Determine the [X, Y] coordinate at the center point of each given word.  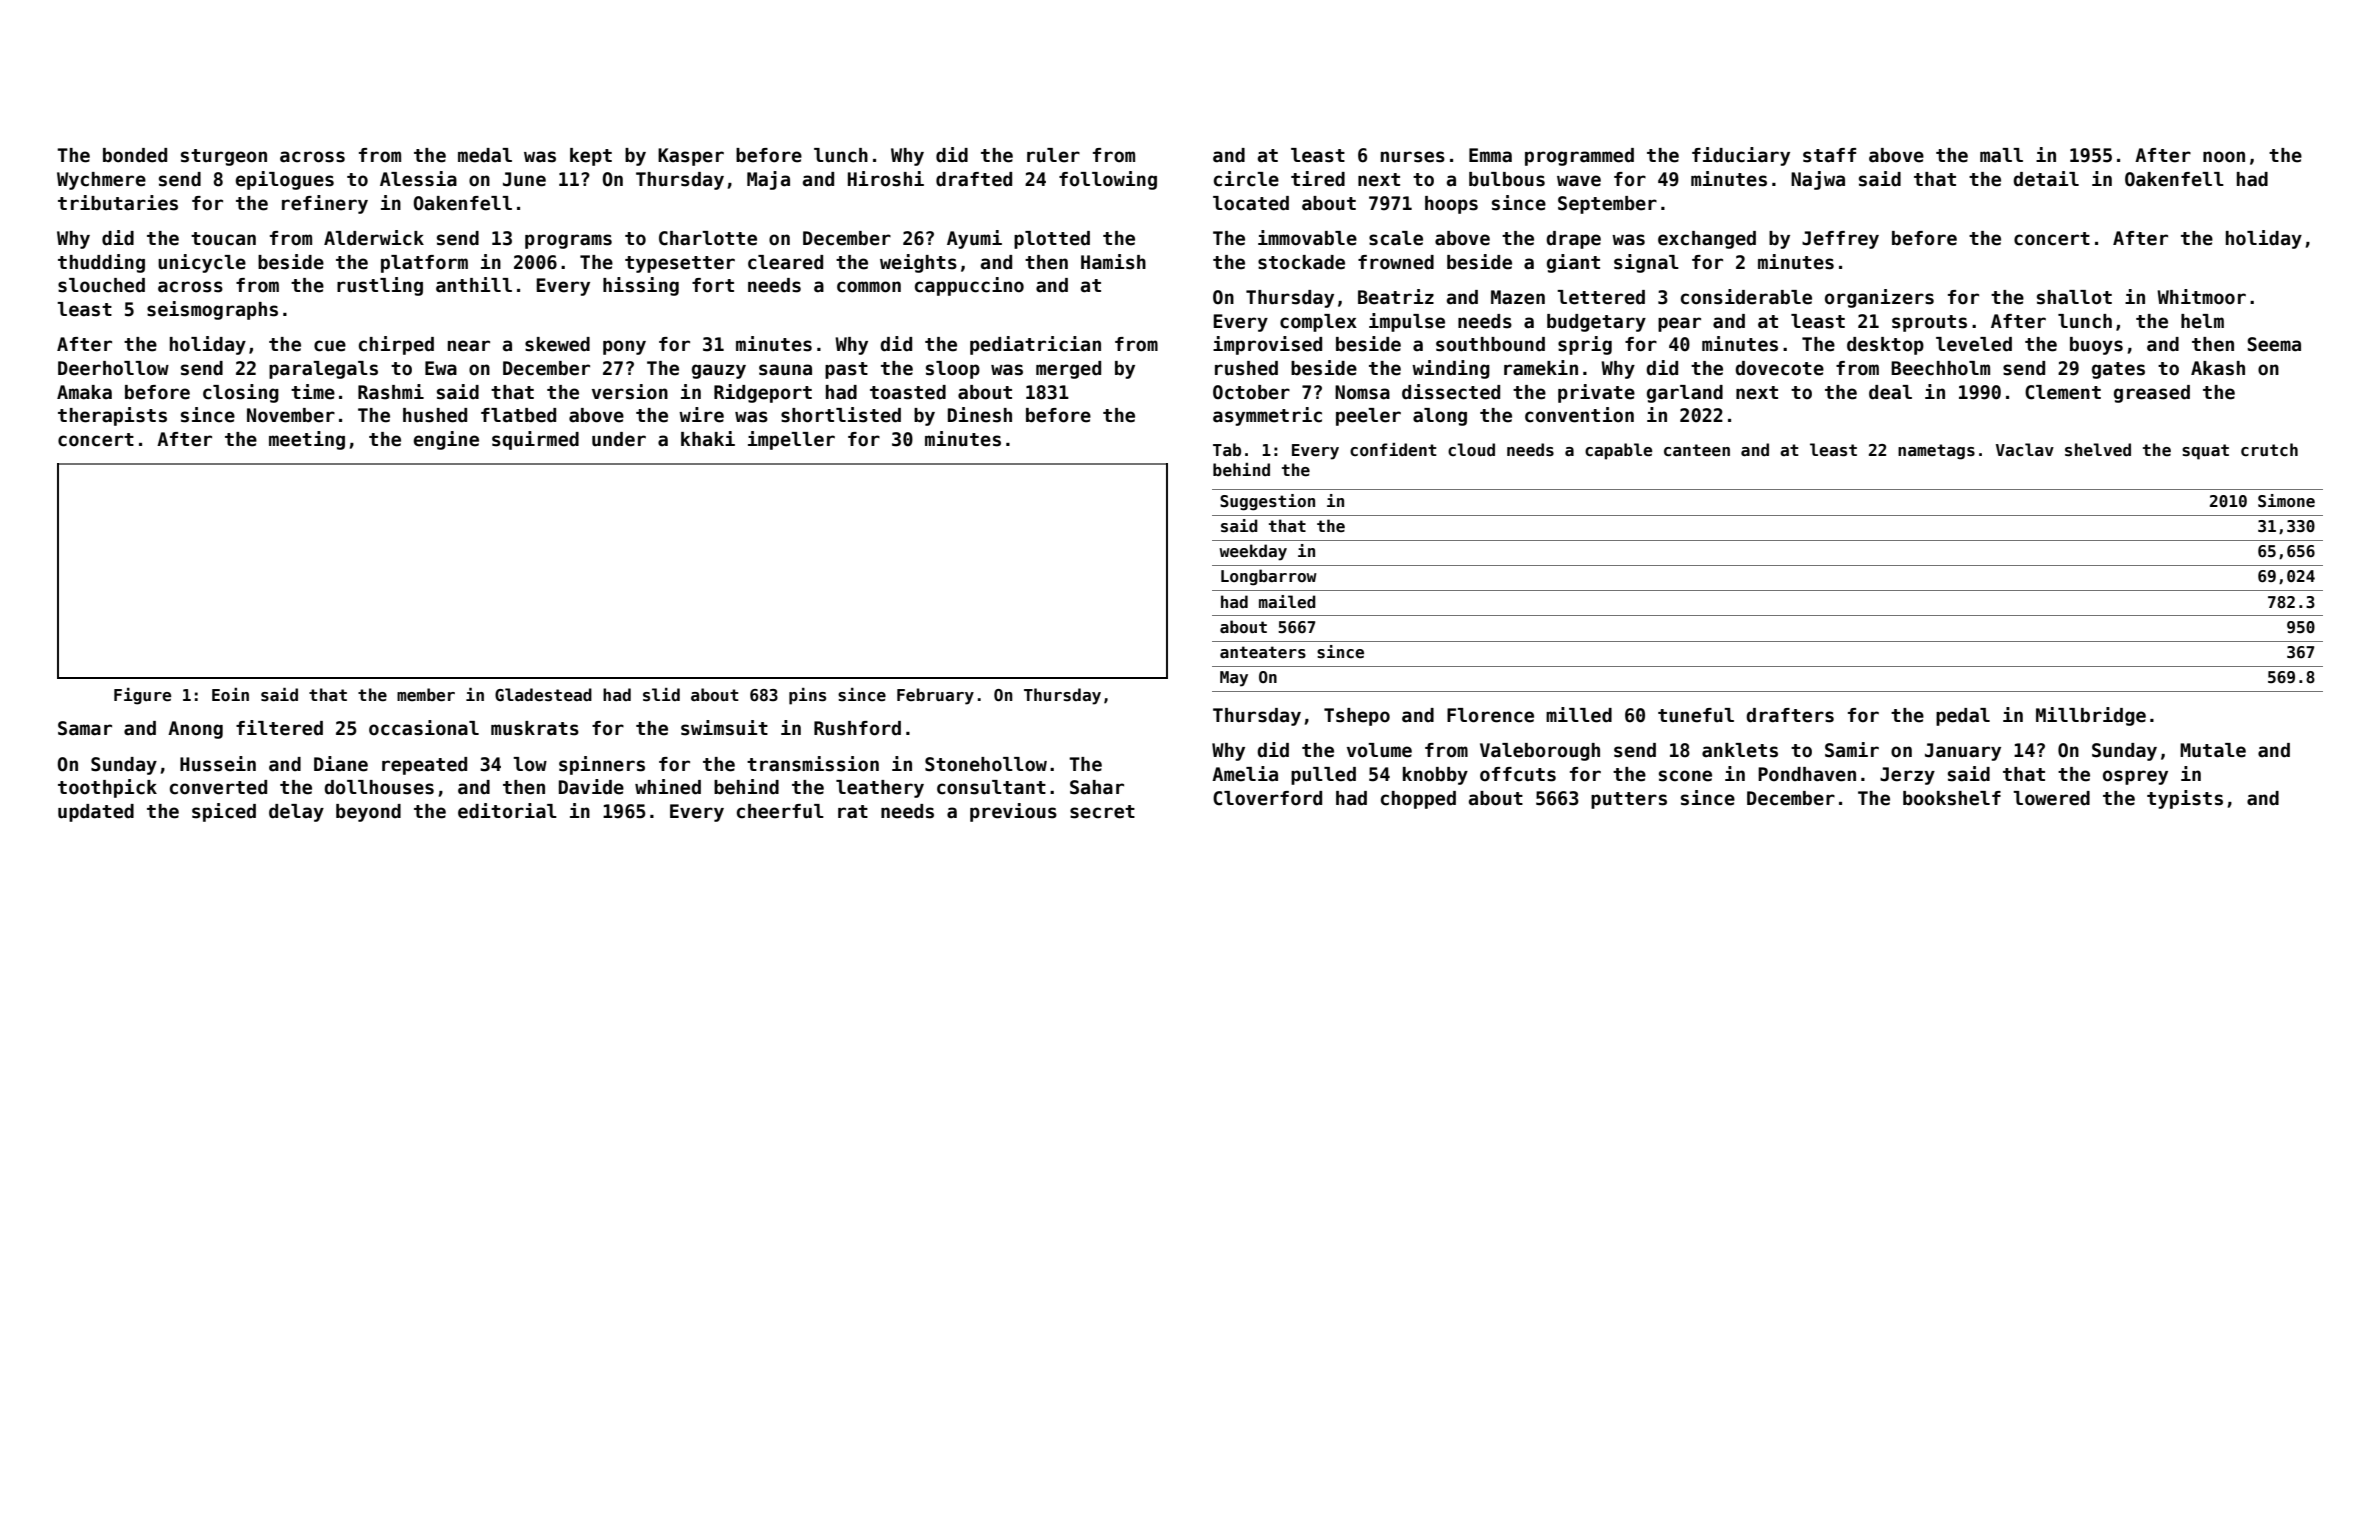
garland [1685, 394]
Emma [1490, 155]
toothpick [107, 788]
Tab [1227, 449]
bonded [135, 155]
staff [1829, 155]
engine [446, 440]
